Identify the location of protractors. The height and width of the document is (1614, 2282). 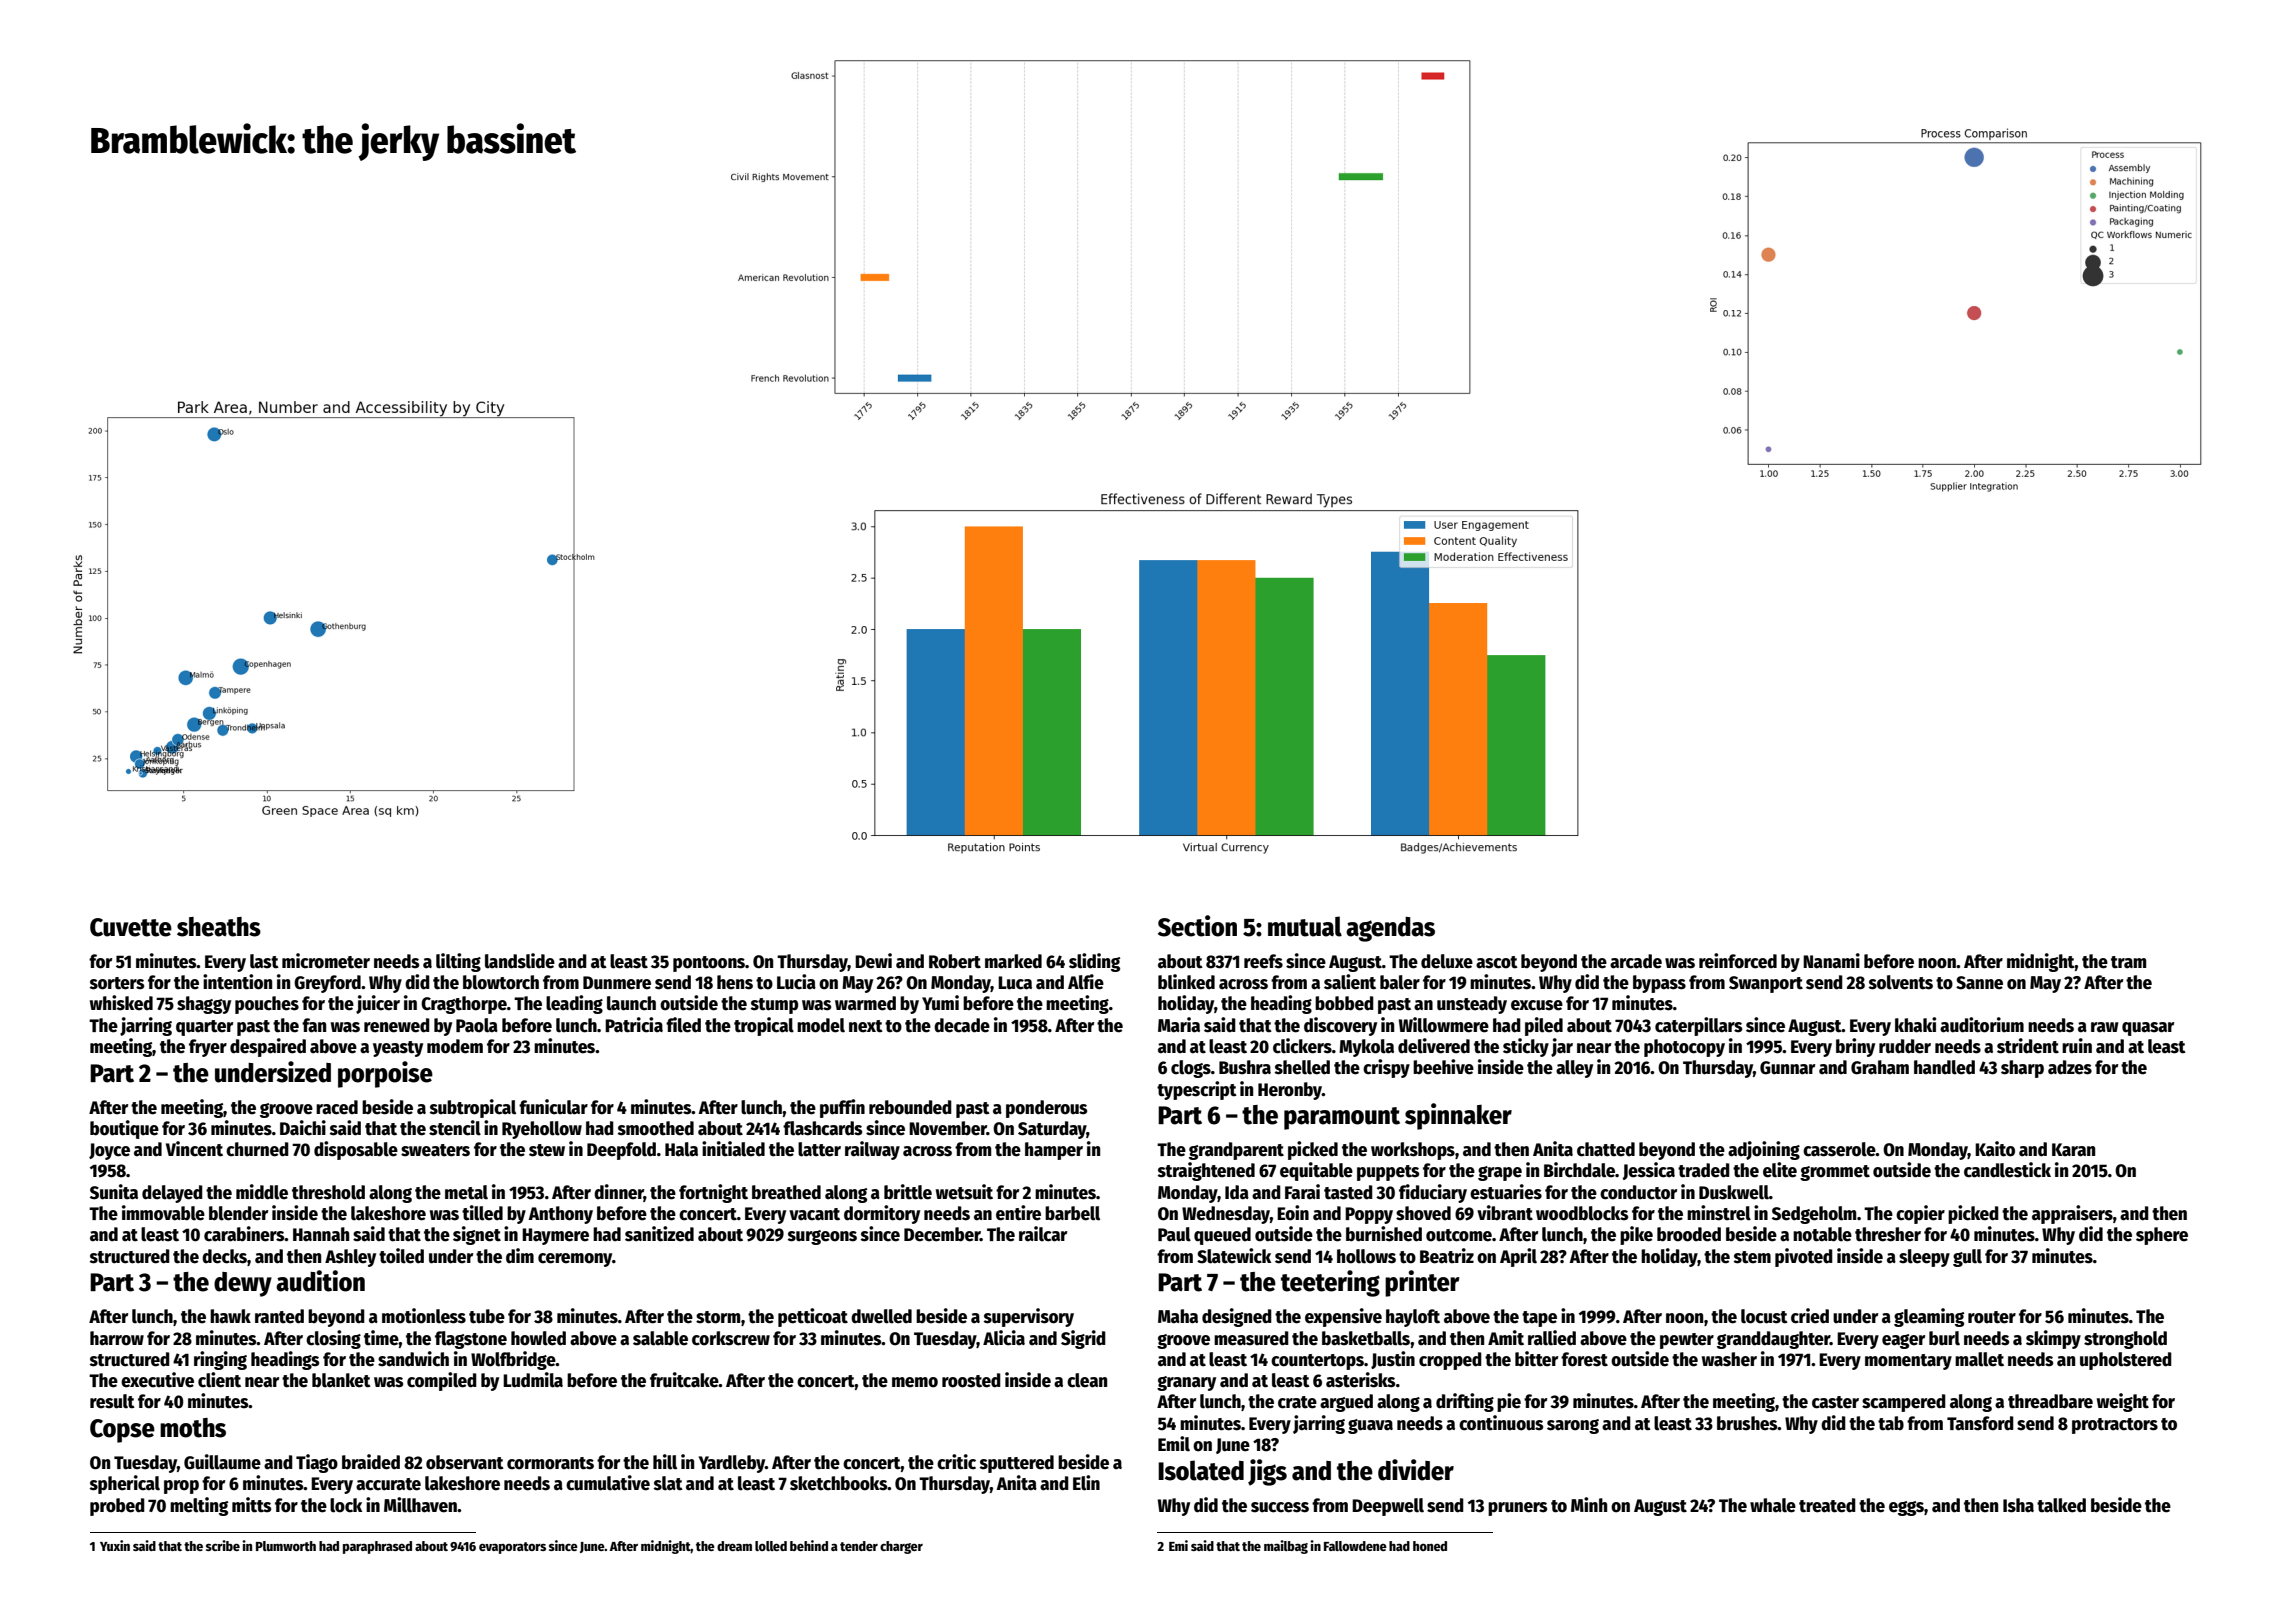
(2115, 1426).
